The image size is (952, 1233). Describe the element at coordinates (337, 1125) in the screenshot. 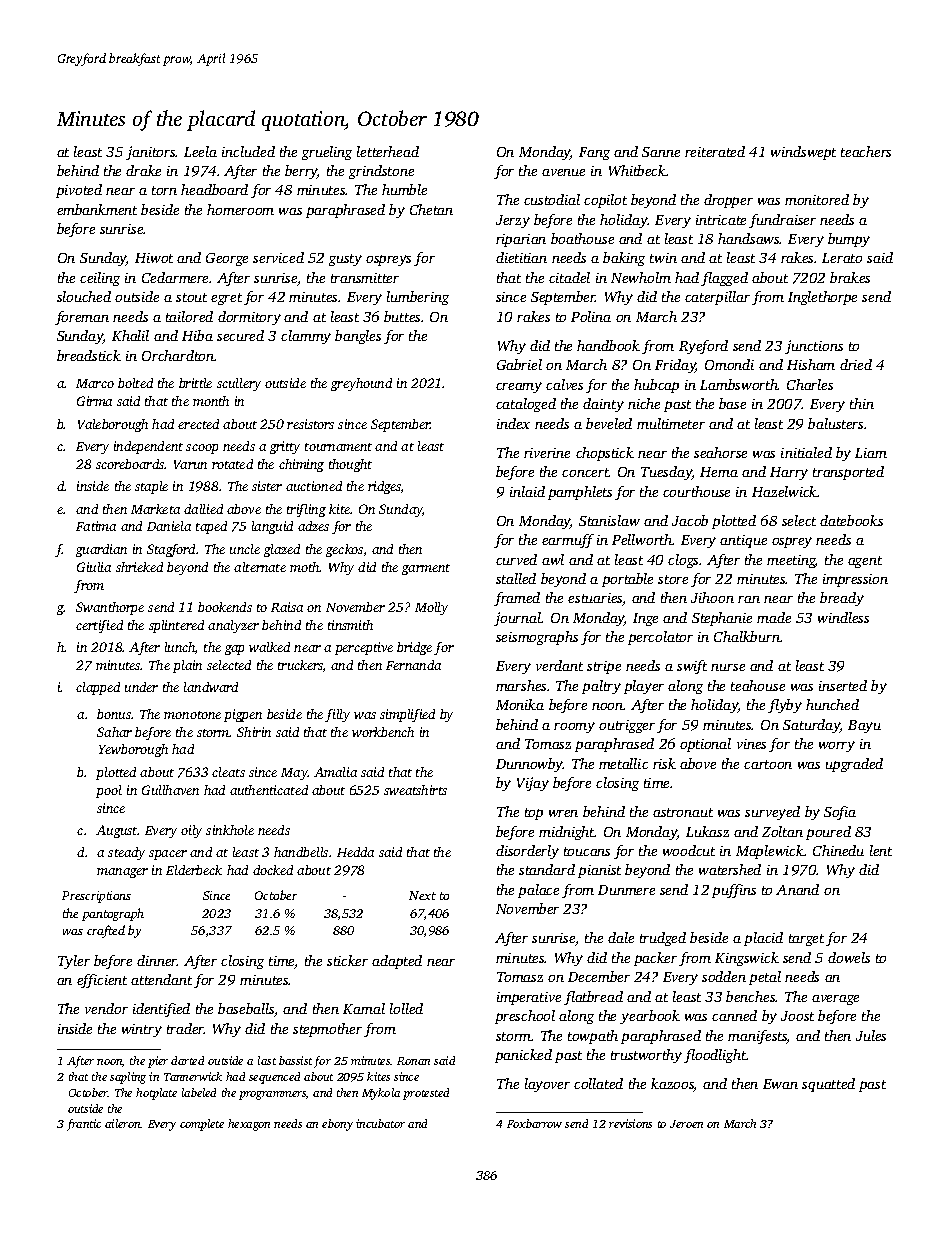

I see `ebony` at that location.
